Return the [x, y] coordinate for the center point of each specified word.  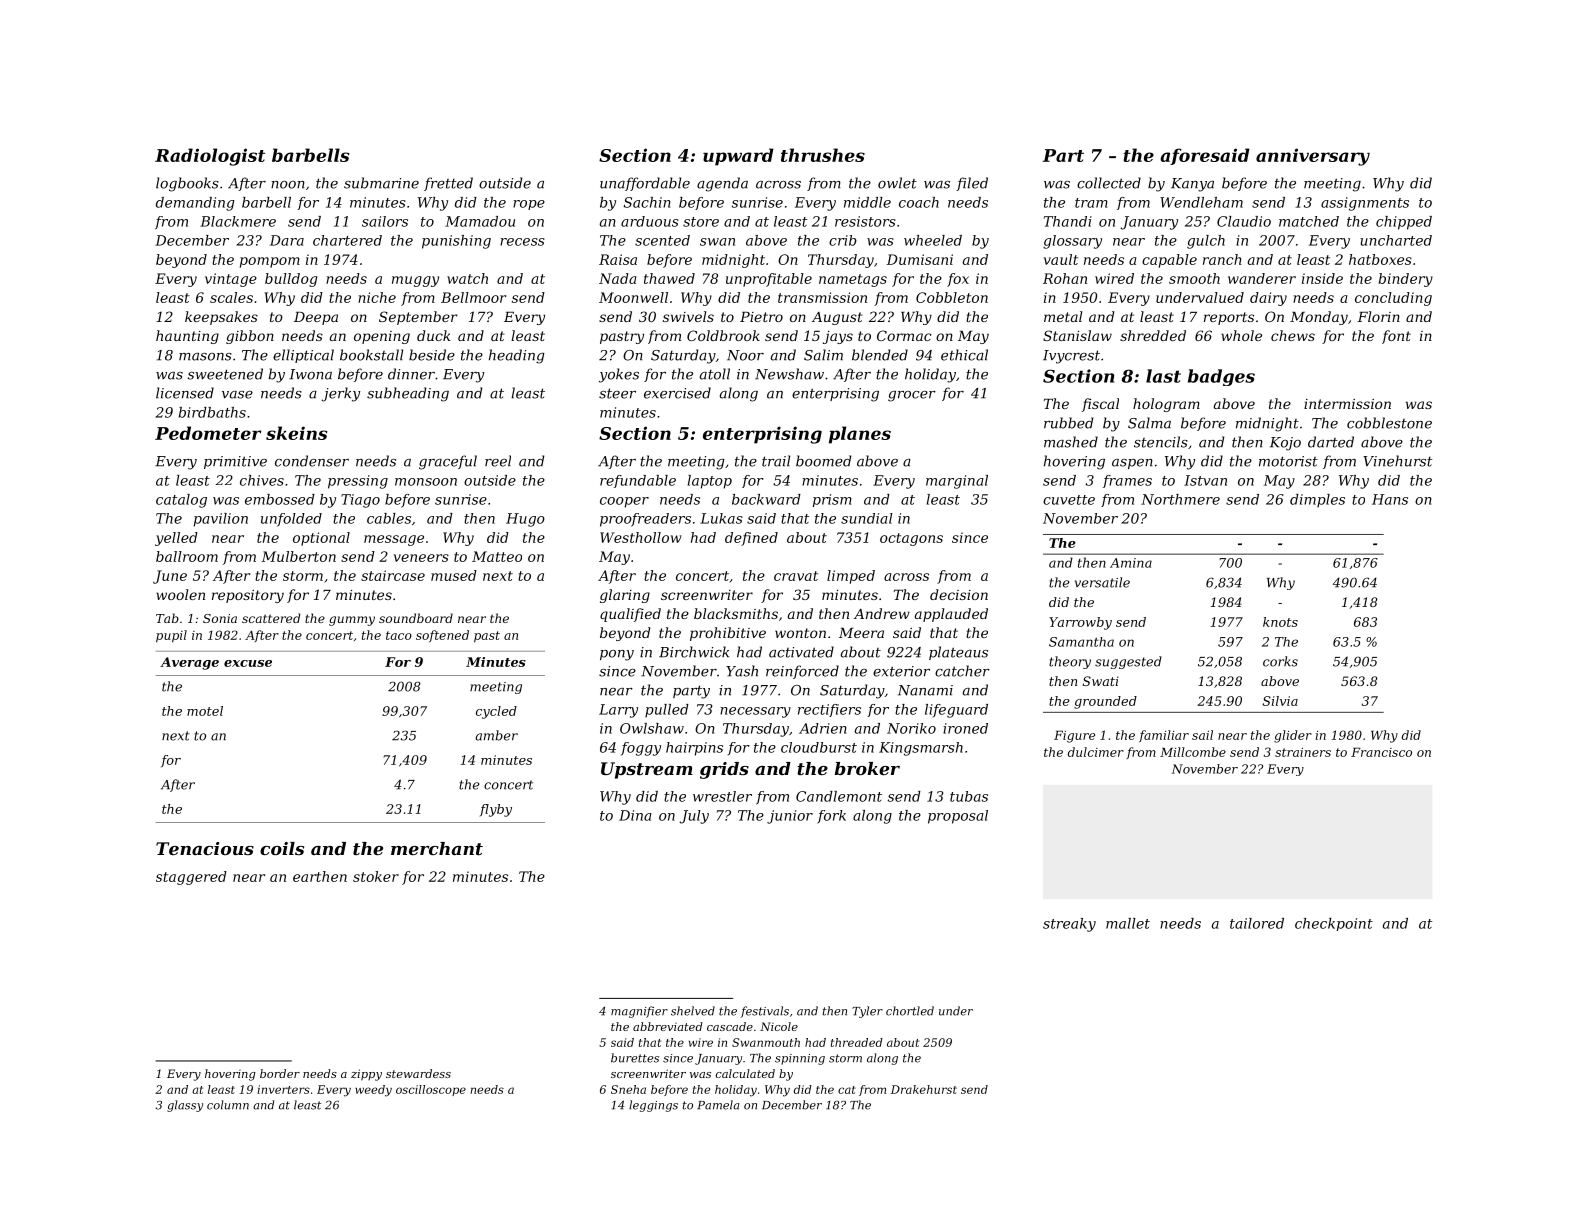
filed [972, 184]
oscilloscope [431, 1090]
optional [321, 539]
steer [617, 393]
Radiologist [210, 157]
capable [1169, 261]
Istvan [1205, 480]
